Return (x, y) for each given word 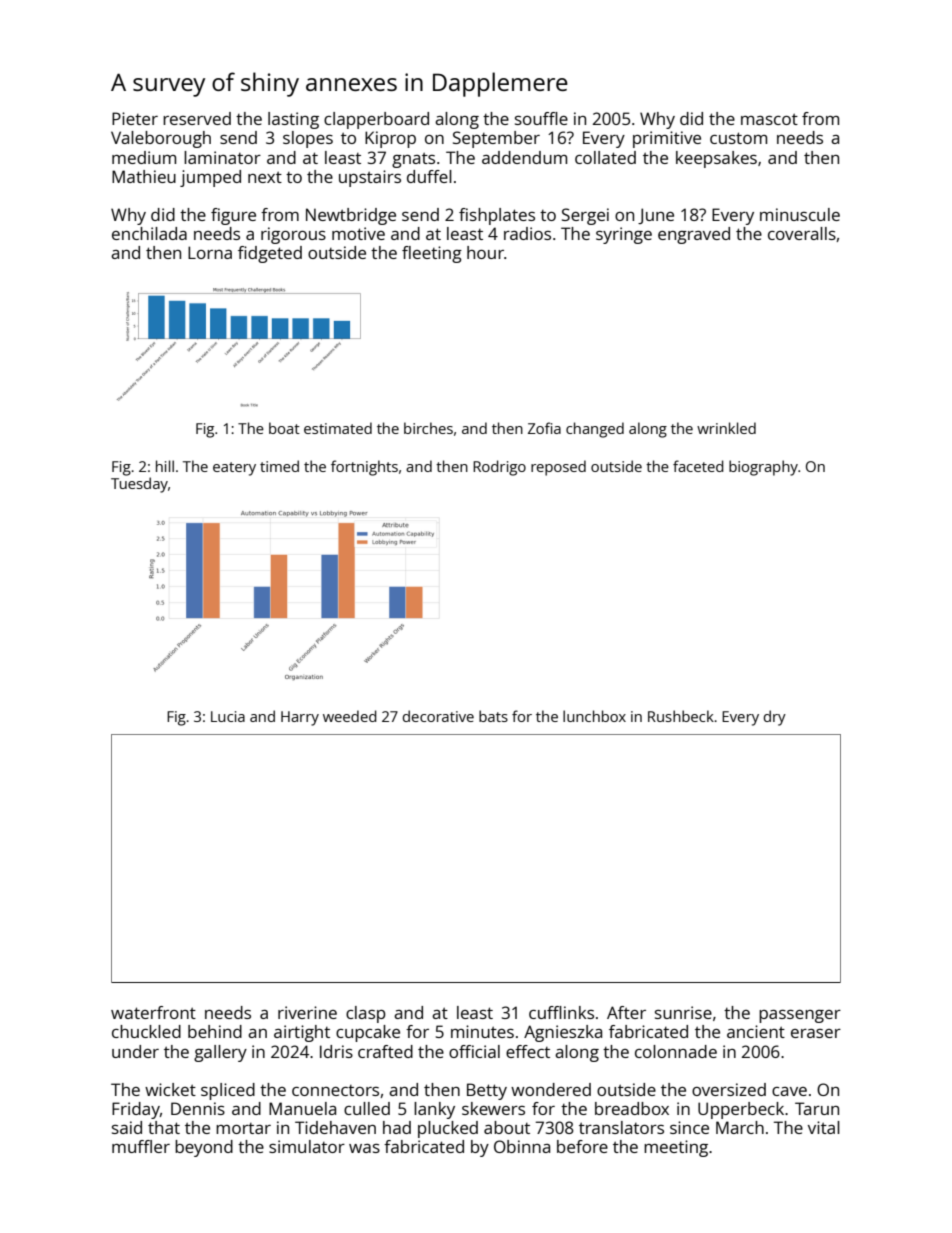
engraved (694, 235)
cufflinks (561, 1012)
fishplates (497, 216)
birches (428, 428)
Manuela (302, 1108)
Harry (300, 718)
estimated (338, 428)
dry (775, 718)
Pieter (135, 118)
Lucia (228, 716)
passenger (800, 1016)
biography (763, 468)
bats (493, 716)
